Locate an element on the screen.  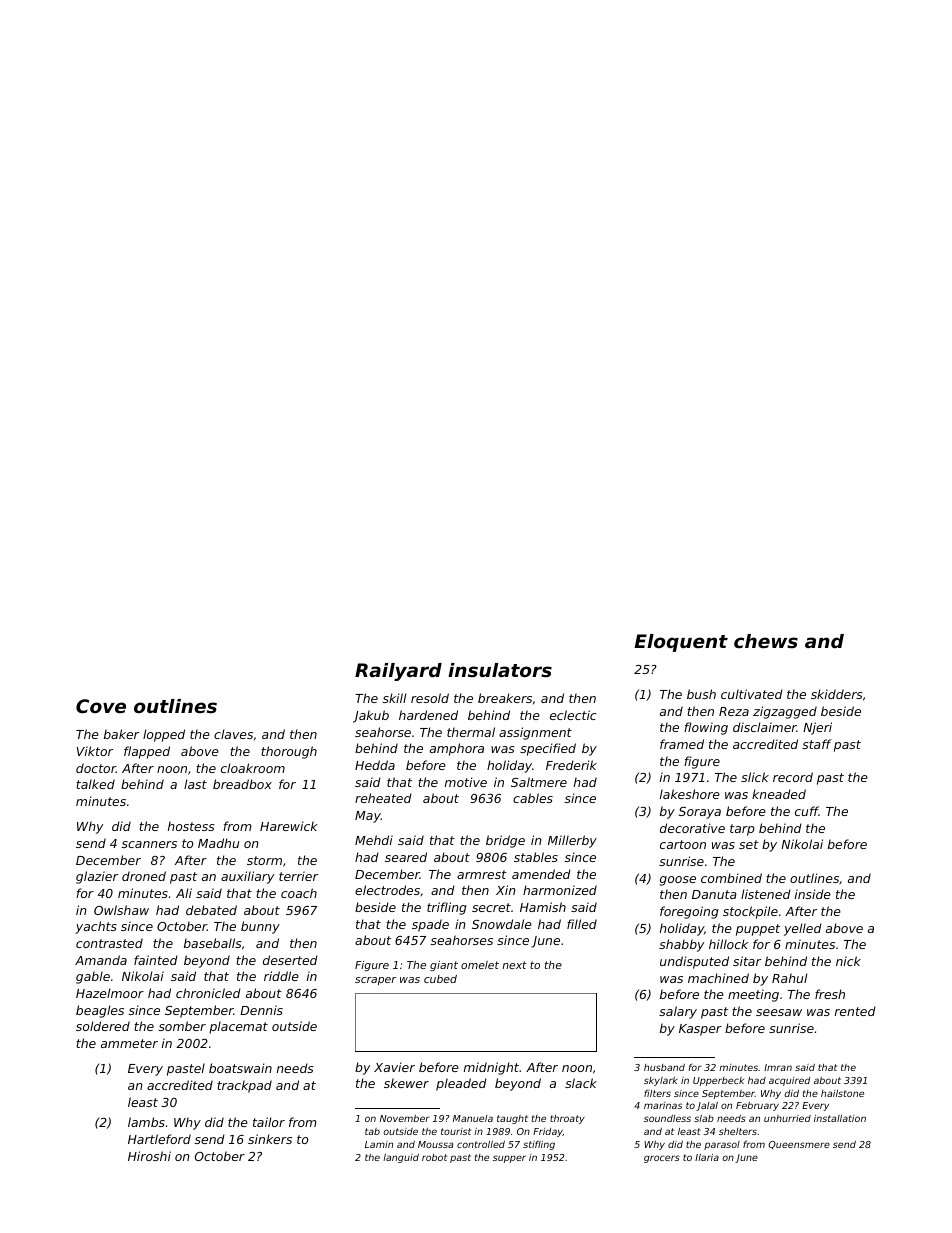
cuff is located at coordinates (807, 811).
